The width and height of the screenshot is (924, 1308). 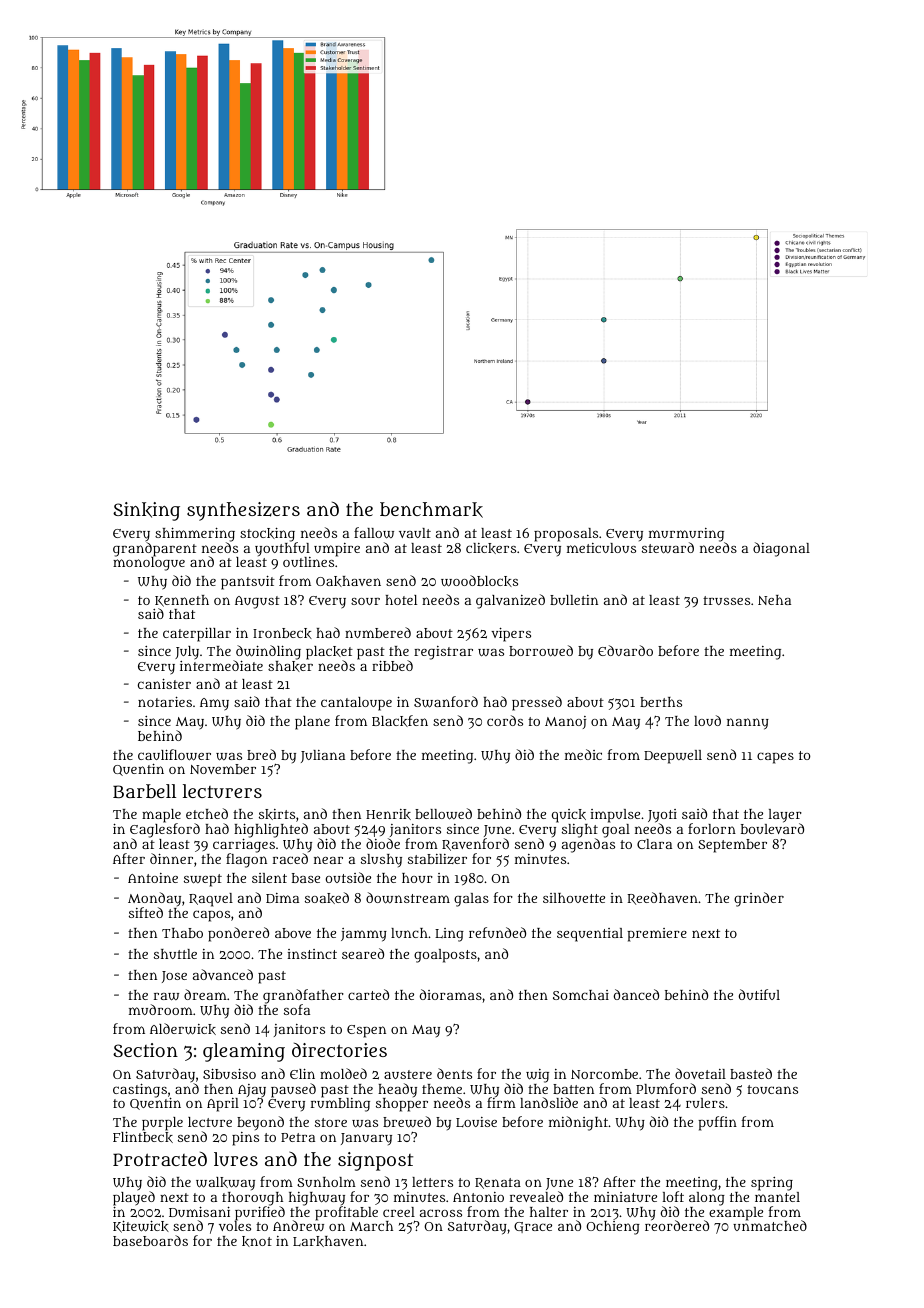 What do you see at coordinates (686, 535) in the screenshot?
I see `murmuring` at bounding box center [686, 535].
